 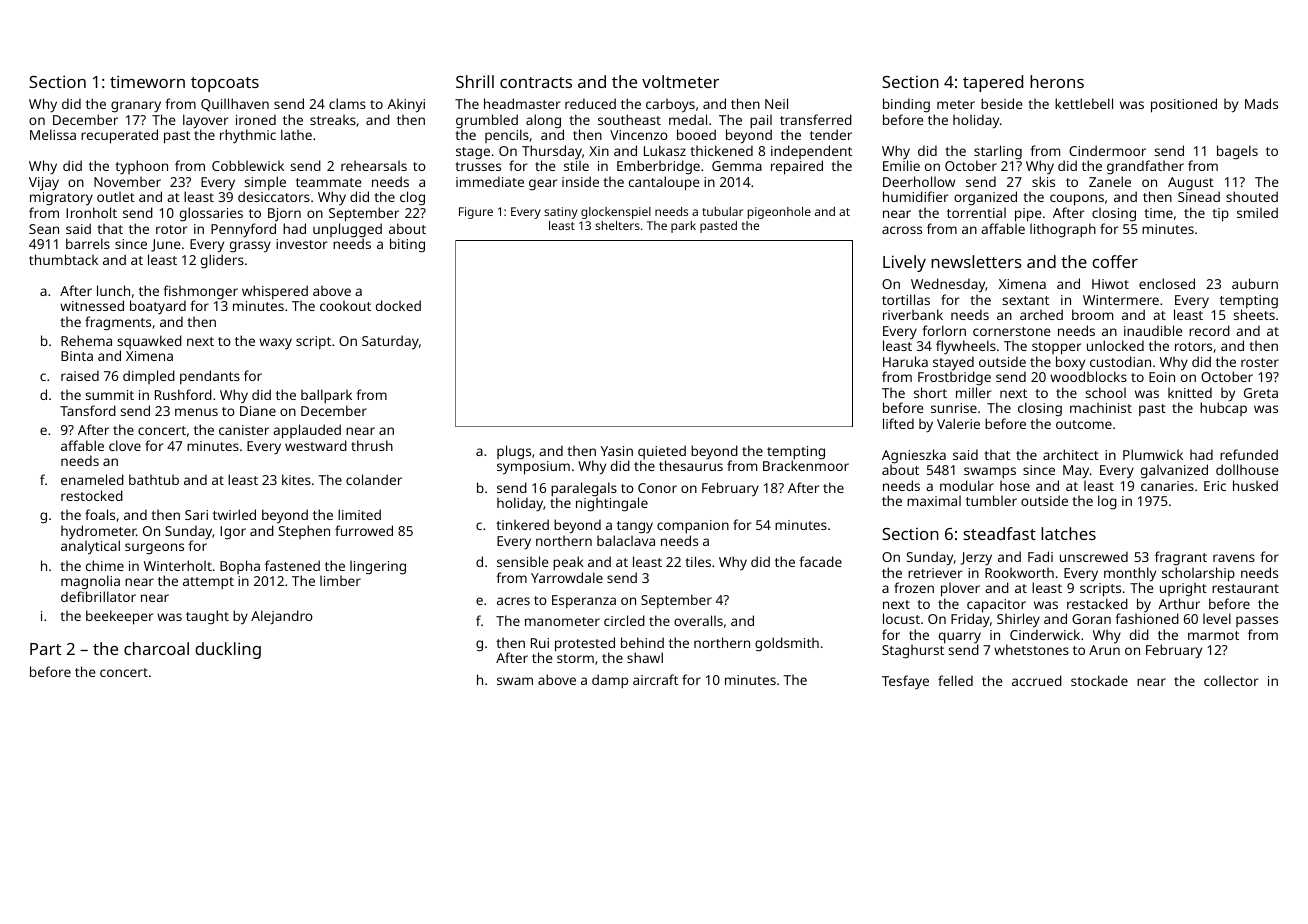 What do you see at coordinates (998, 153) in the image?
I see `starling` at bounding box center [998, 153].
